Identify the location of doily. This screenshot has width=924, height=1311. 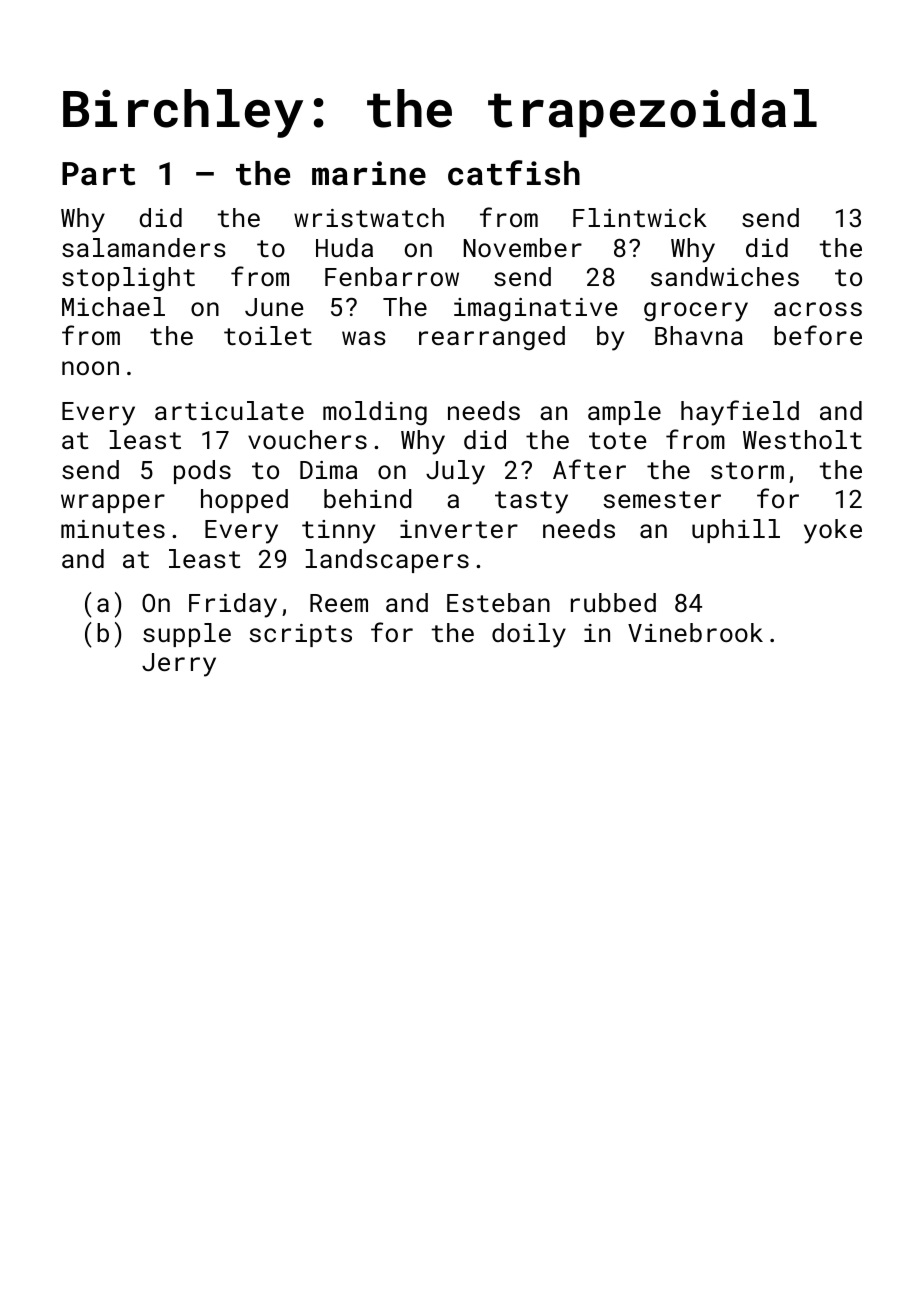
(529, 635).
